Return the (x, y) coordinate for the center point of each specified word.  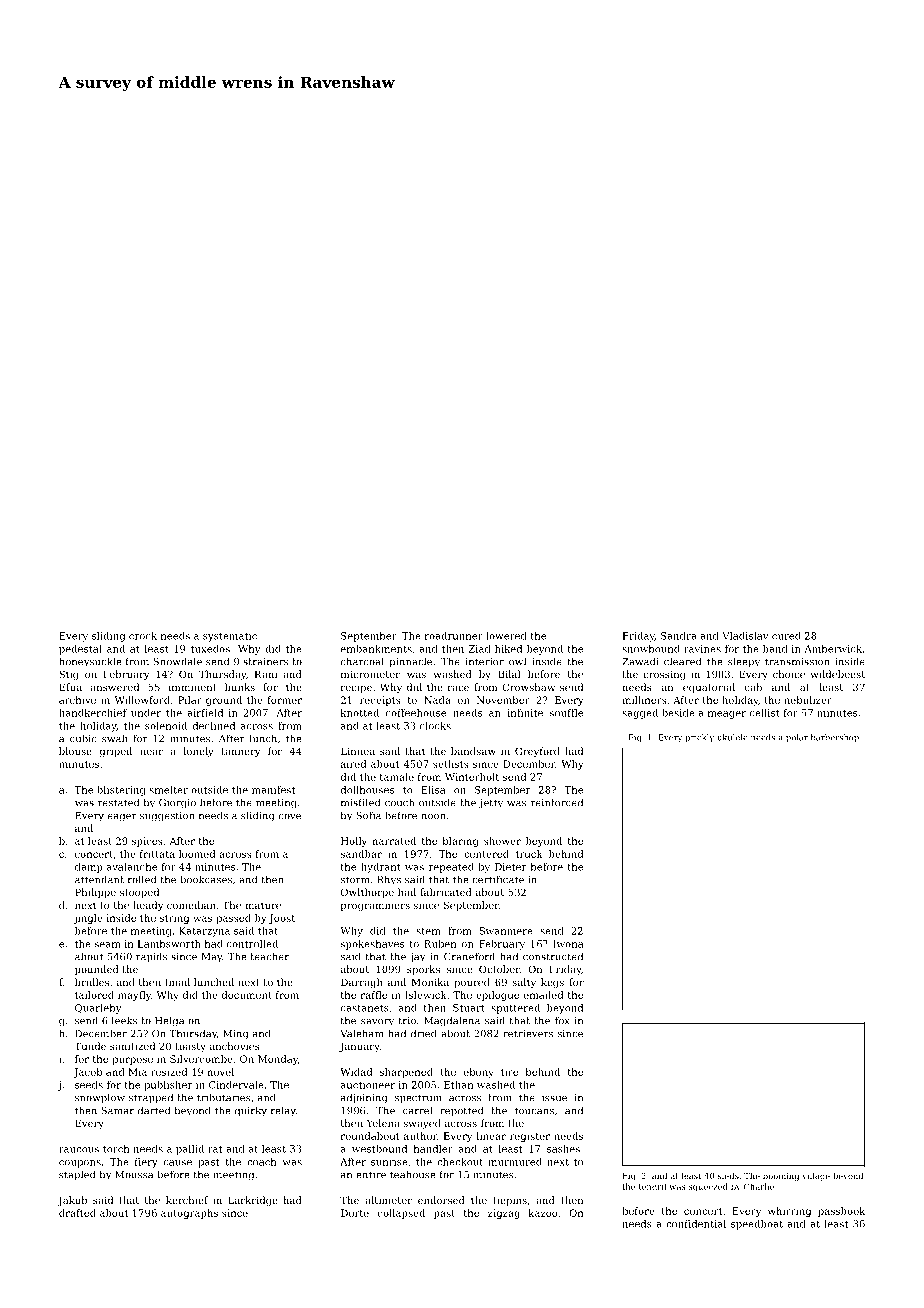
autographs (189, 1214)
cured (786, 636)
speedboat (757, 1225)
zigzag (504, 1214)
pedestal (80, 650)
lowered (506, 636)
